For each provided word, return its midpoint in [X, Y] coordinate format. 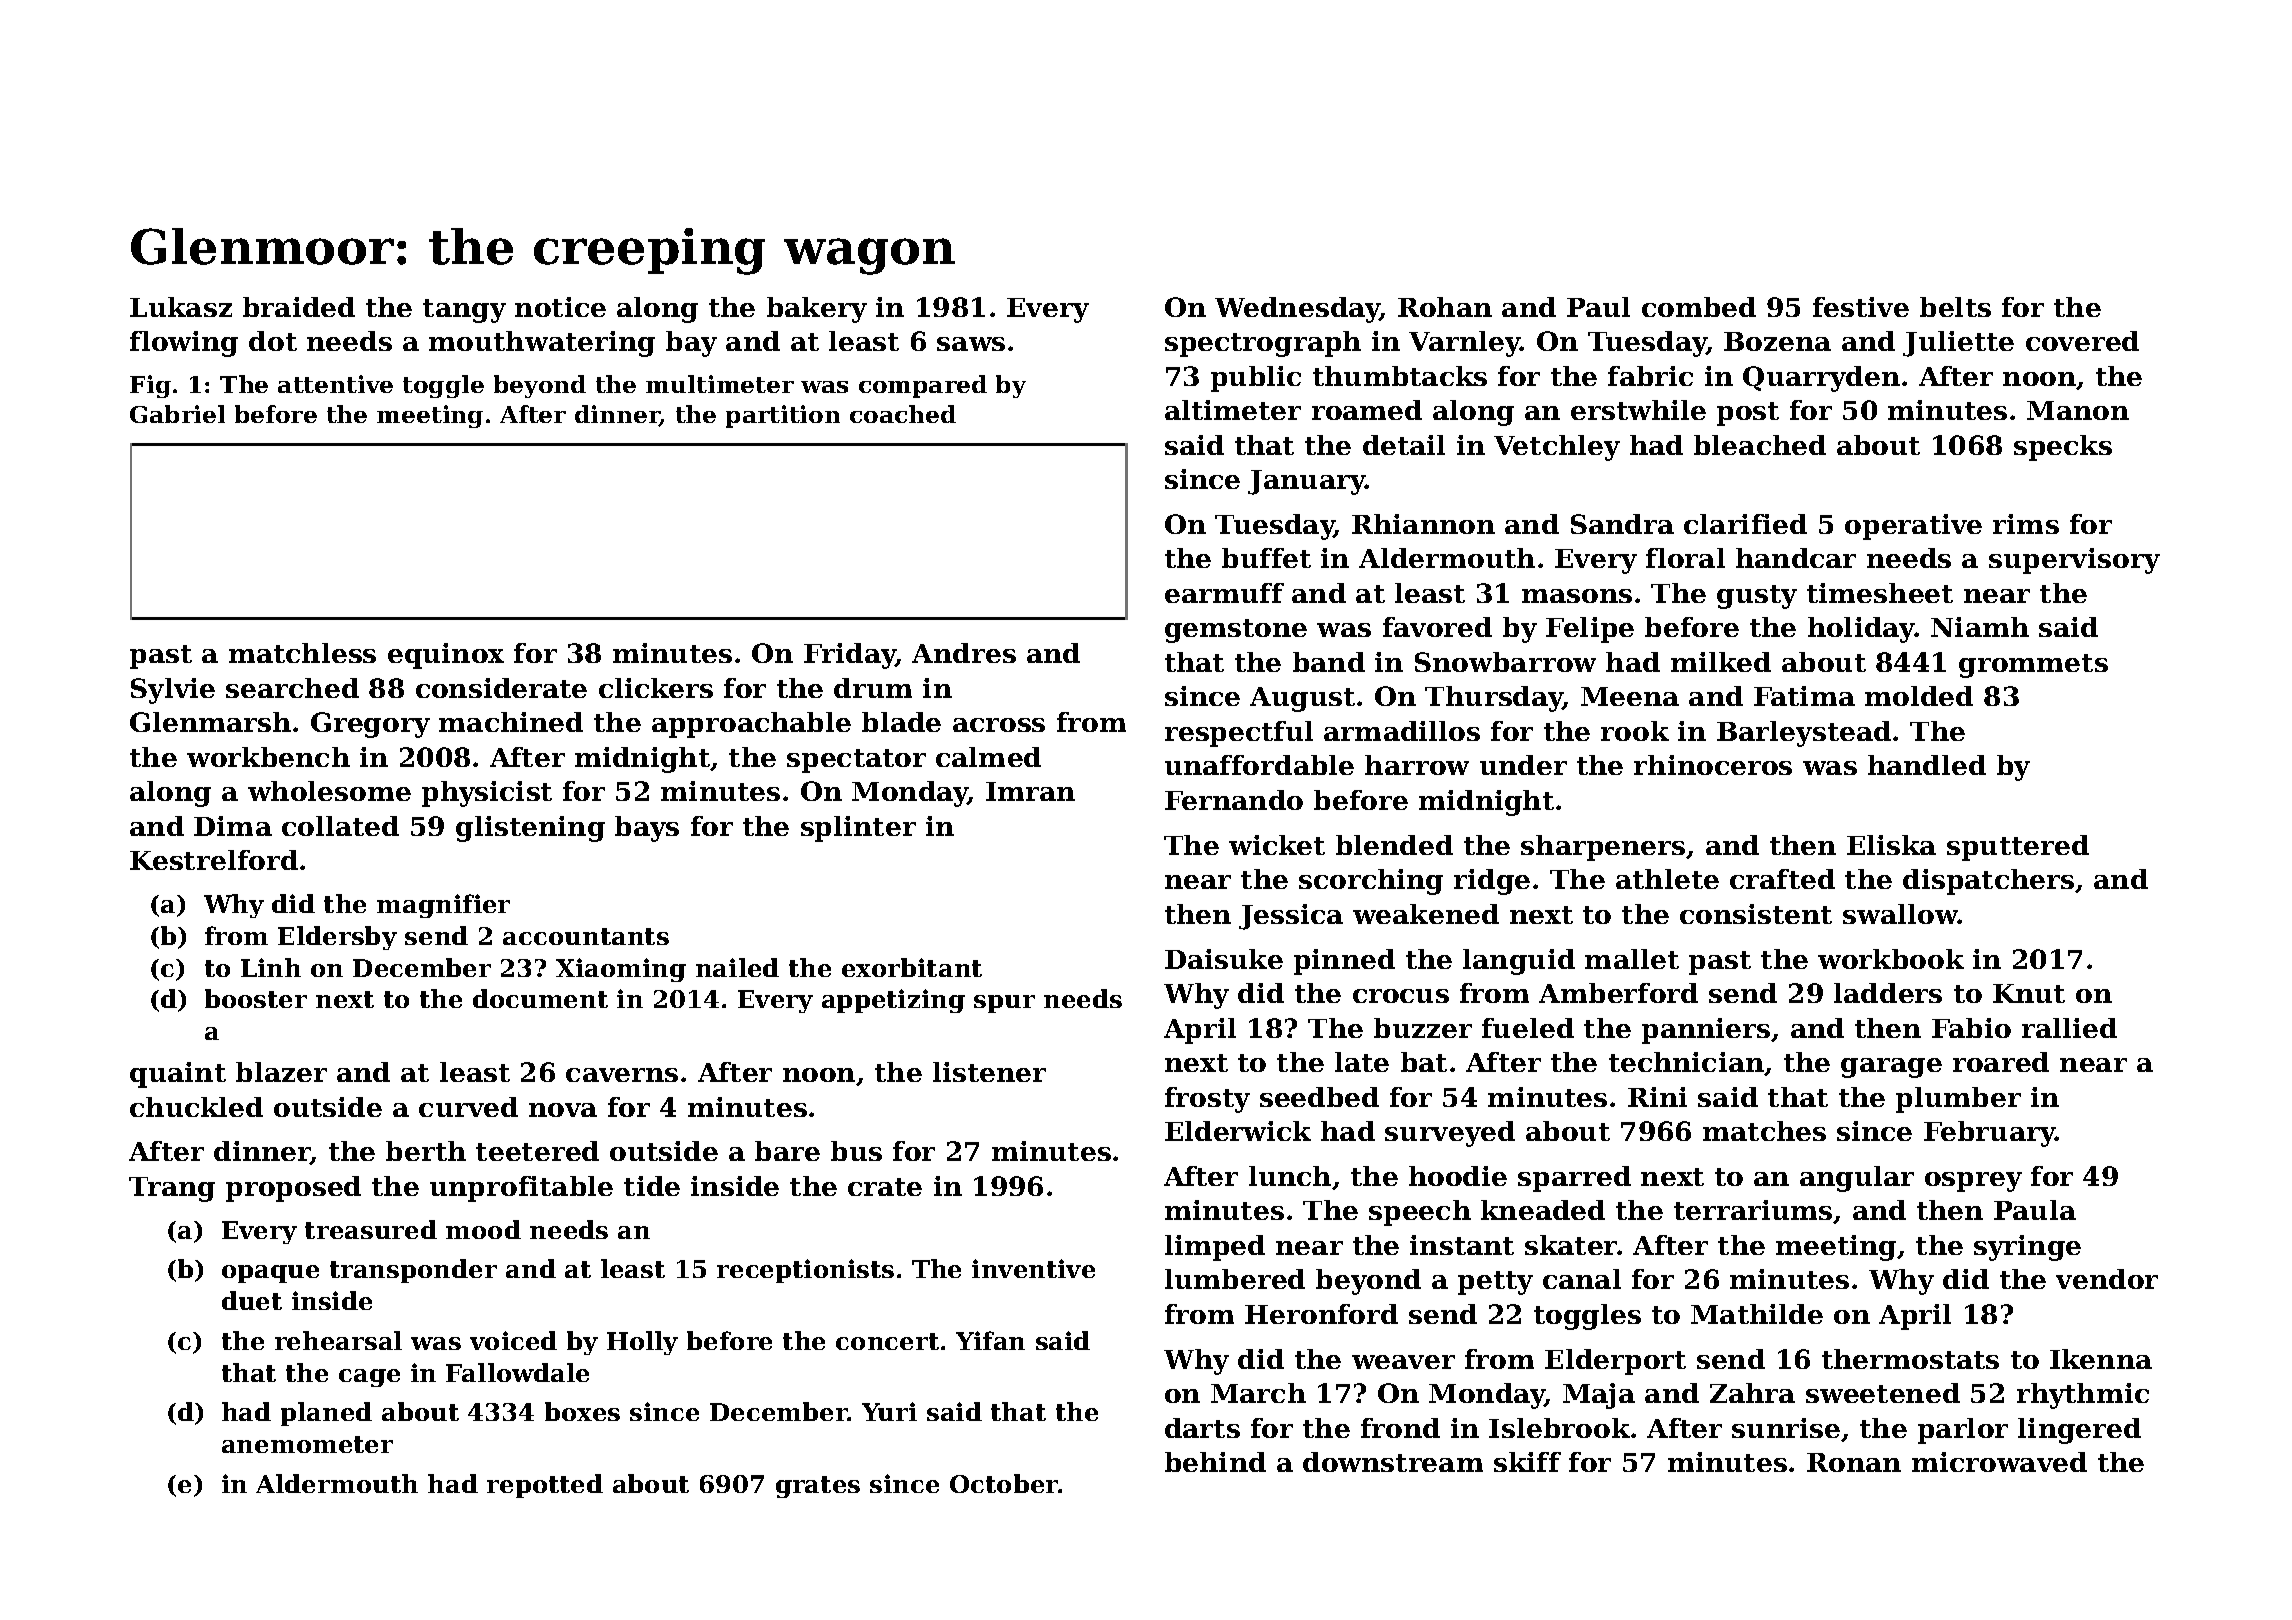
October [1004, 1483]
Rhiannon [1423, 524]
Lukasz [181, 307]
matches [1764, 1131]
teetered [537, 1151]
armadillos [1402, 731]
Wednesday [1297, 310]
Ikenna [2101, 1359]
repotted [545, 1486]
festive [1861, 307]
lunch [1290, 1176]
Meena [1630, 696]
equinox [446, 656]
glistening [530, 829]
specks [2063, 448]
